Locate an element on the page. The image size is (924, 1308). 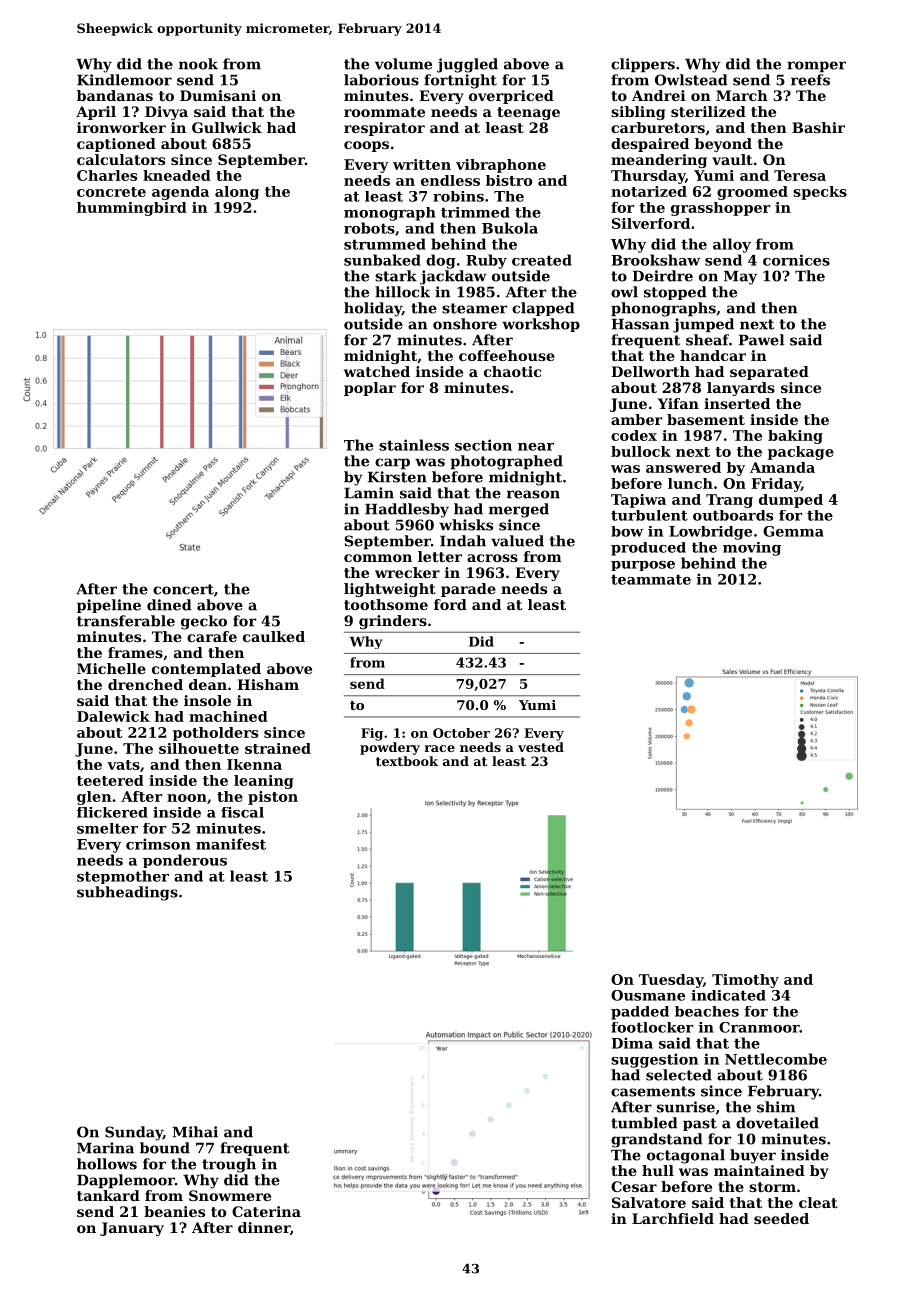
Cesar is located at coordinates (634, 1186).
